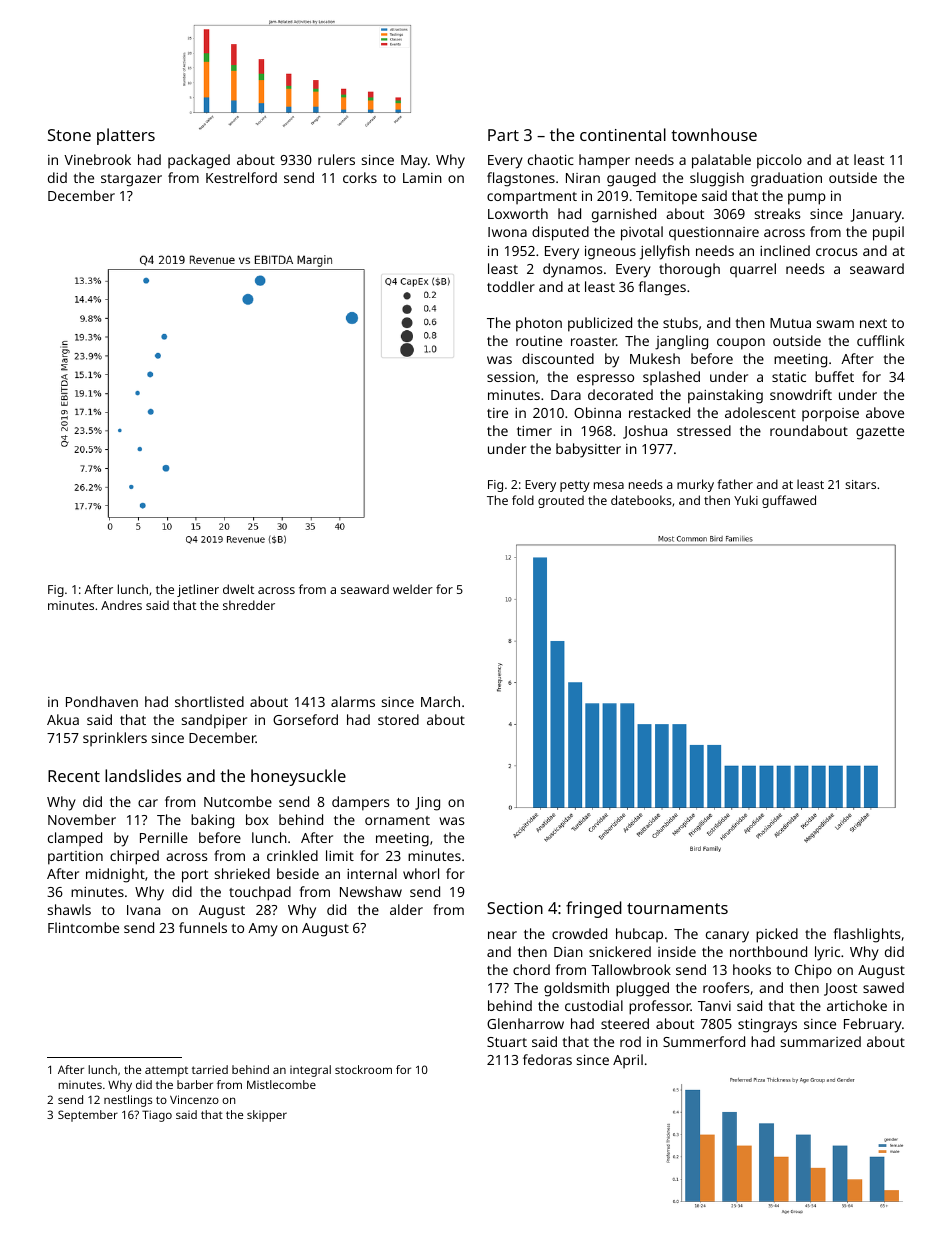 The width and height of the image is (952, 1233). I want to click on fold, so click(523, 500).
